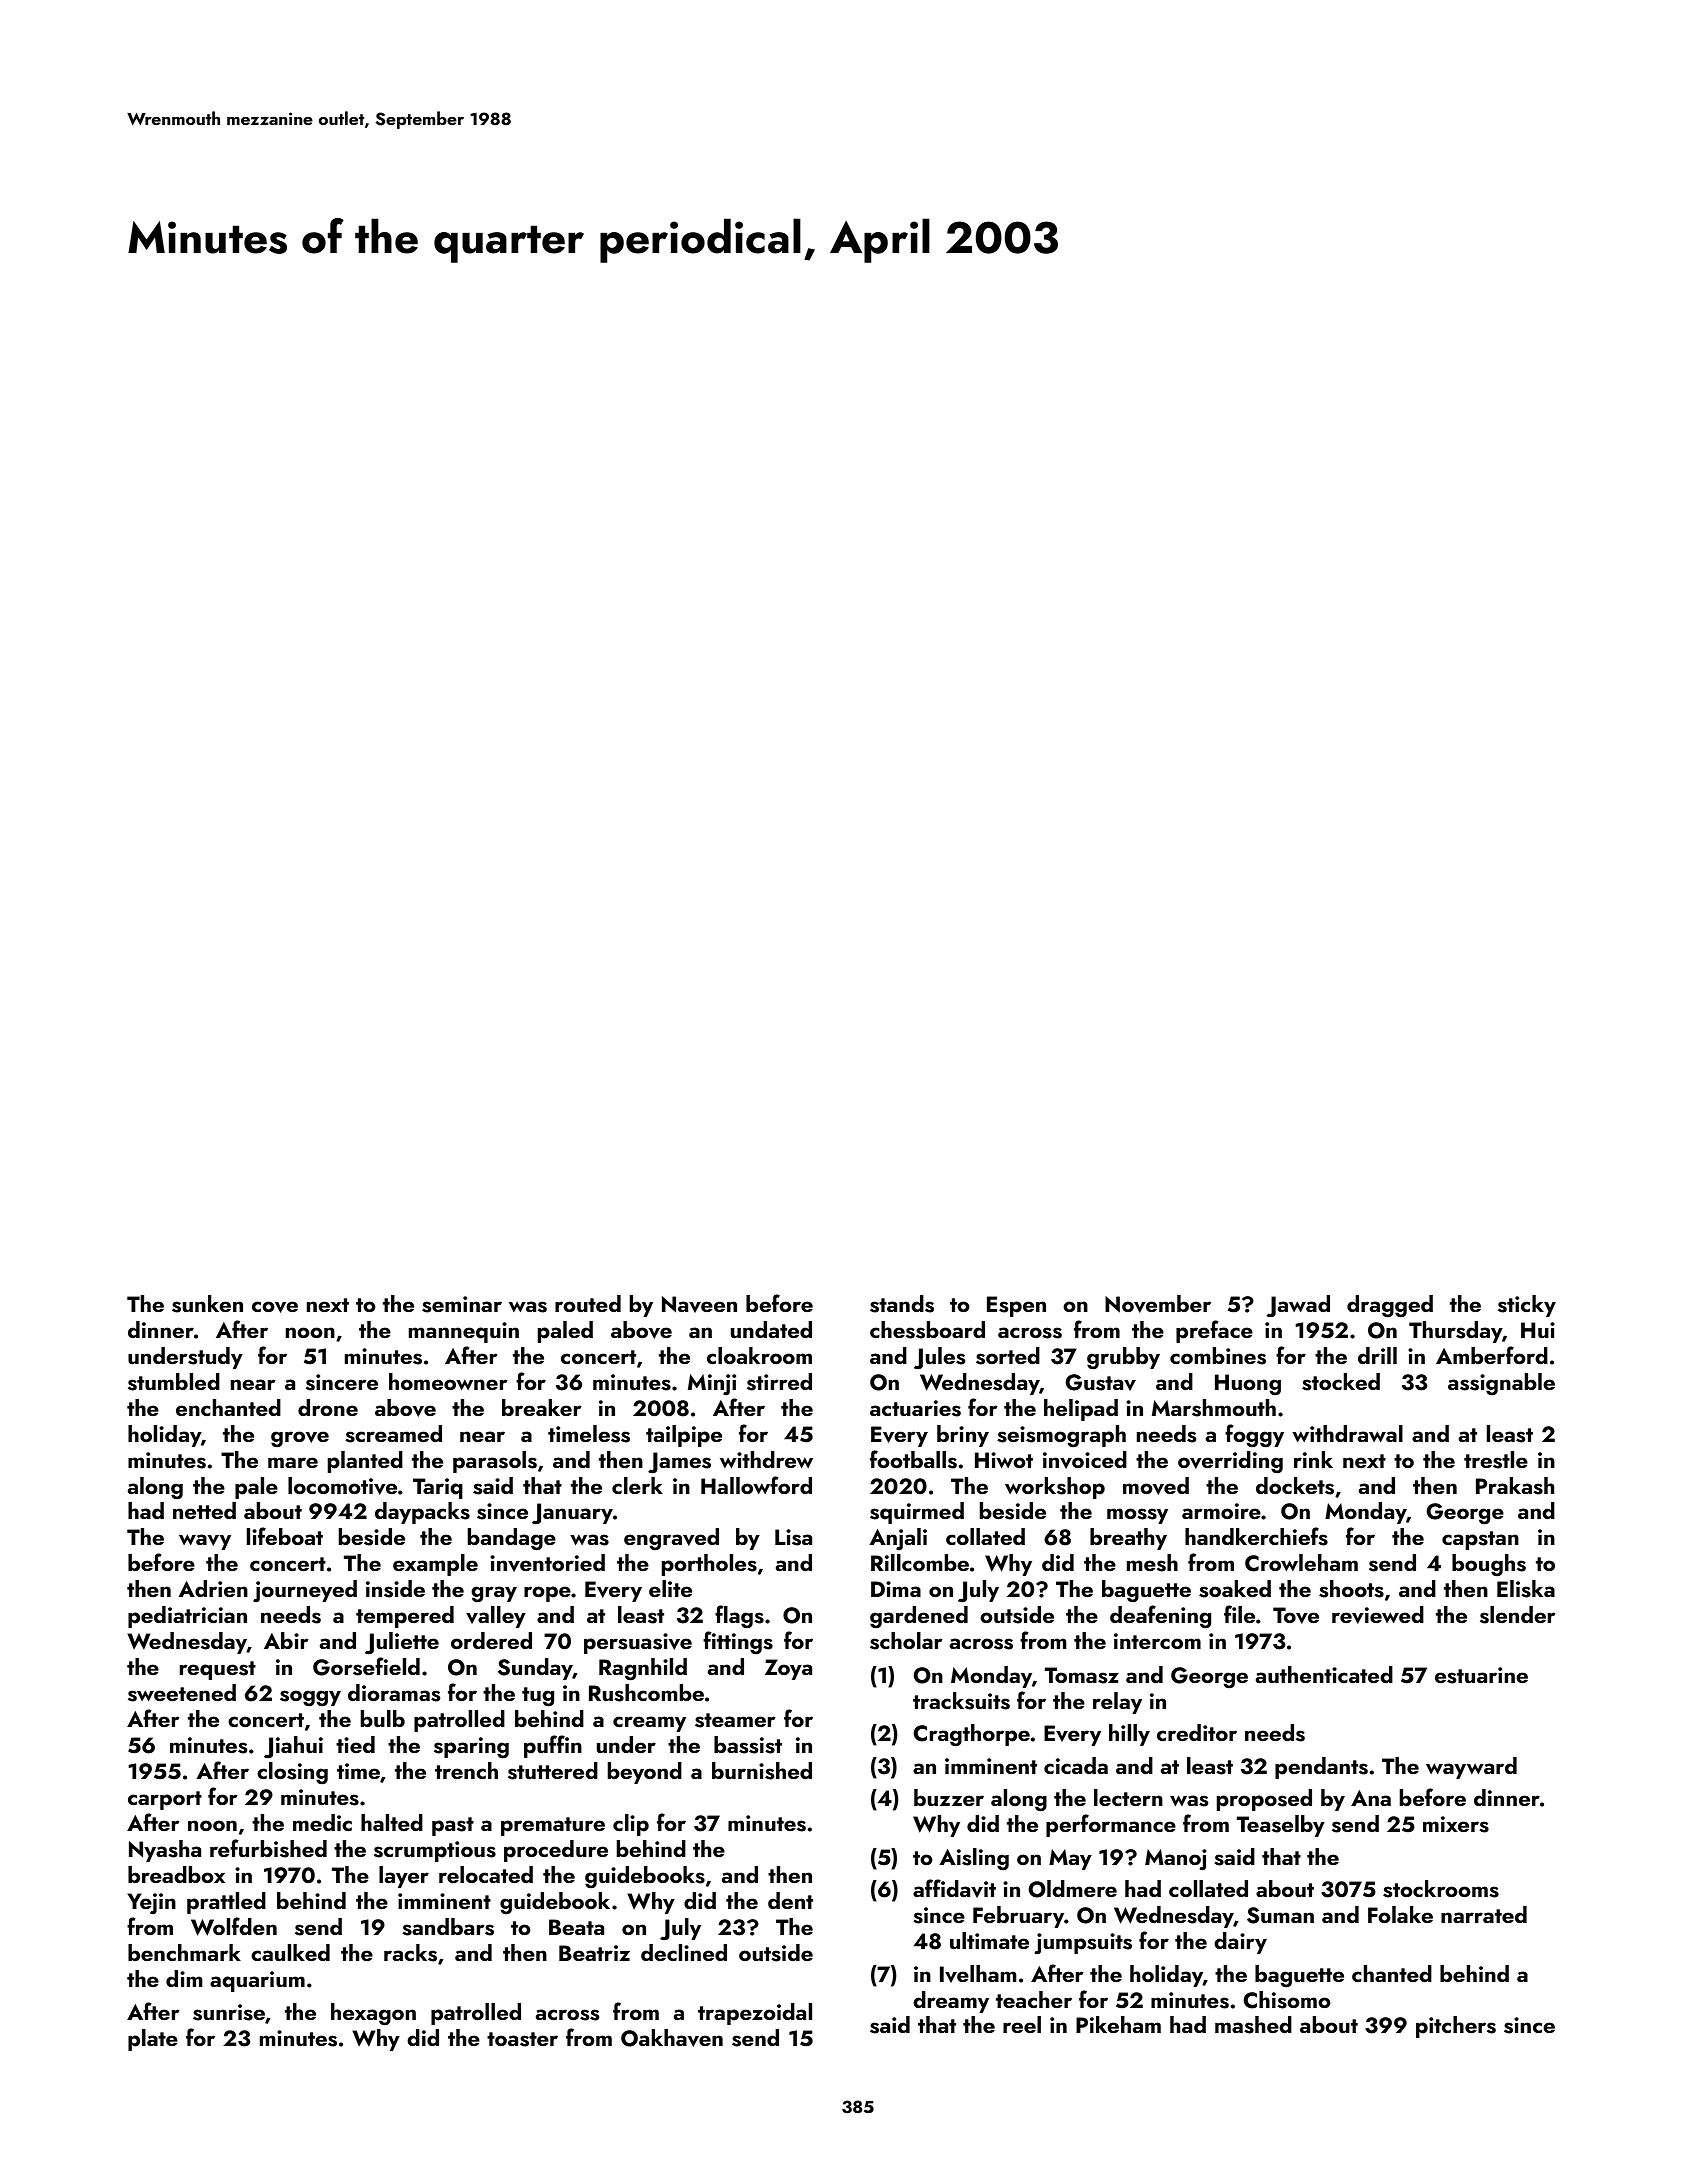  What do you see at coordinates (1123, 1358) in the screenshot?
I see `grubby` at bounding box center [1123, 1358].
